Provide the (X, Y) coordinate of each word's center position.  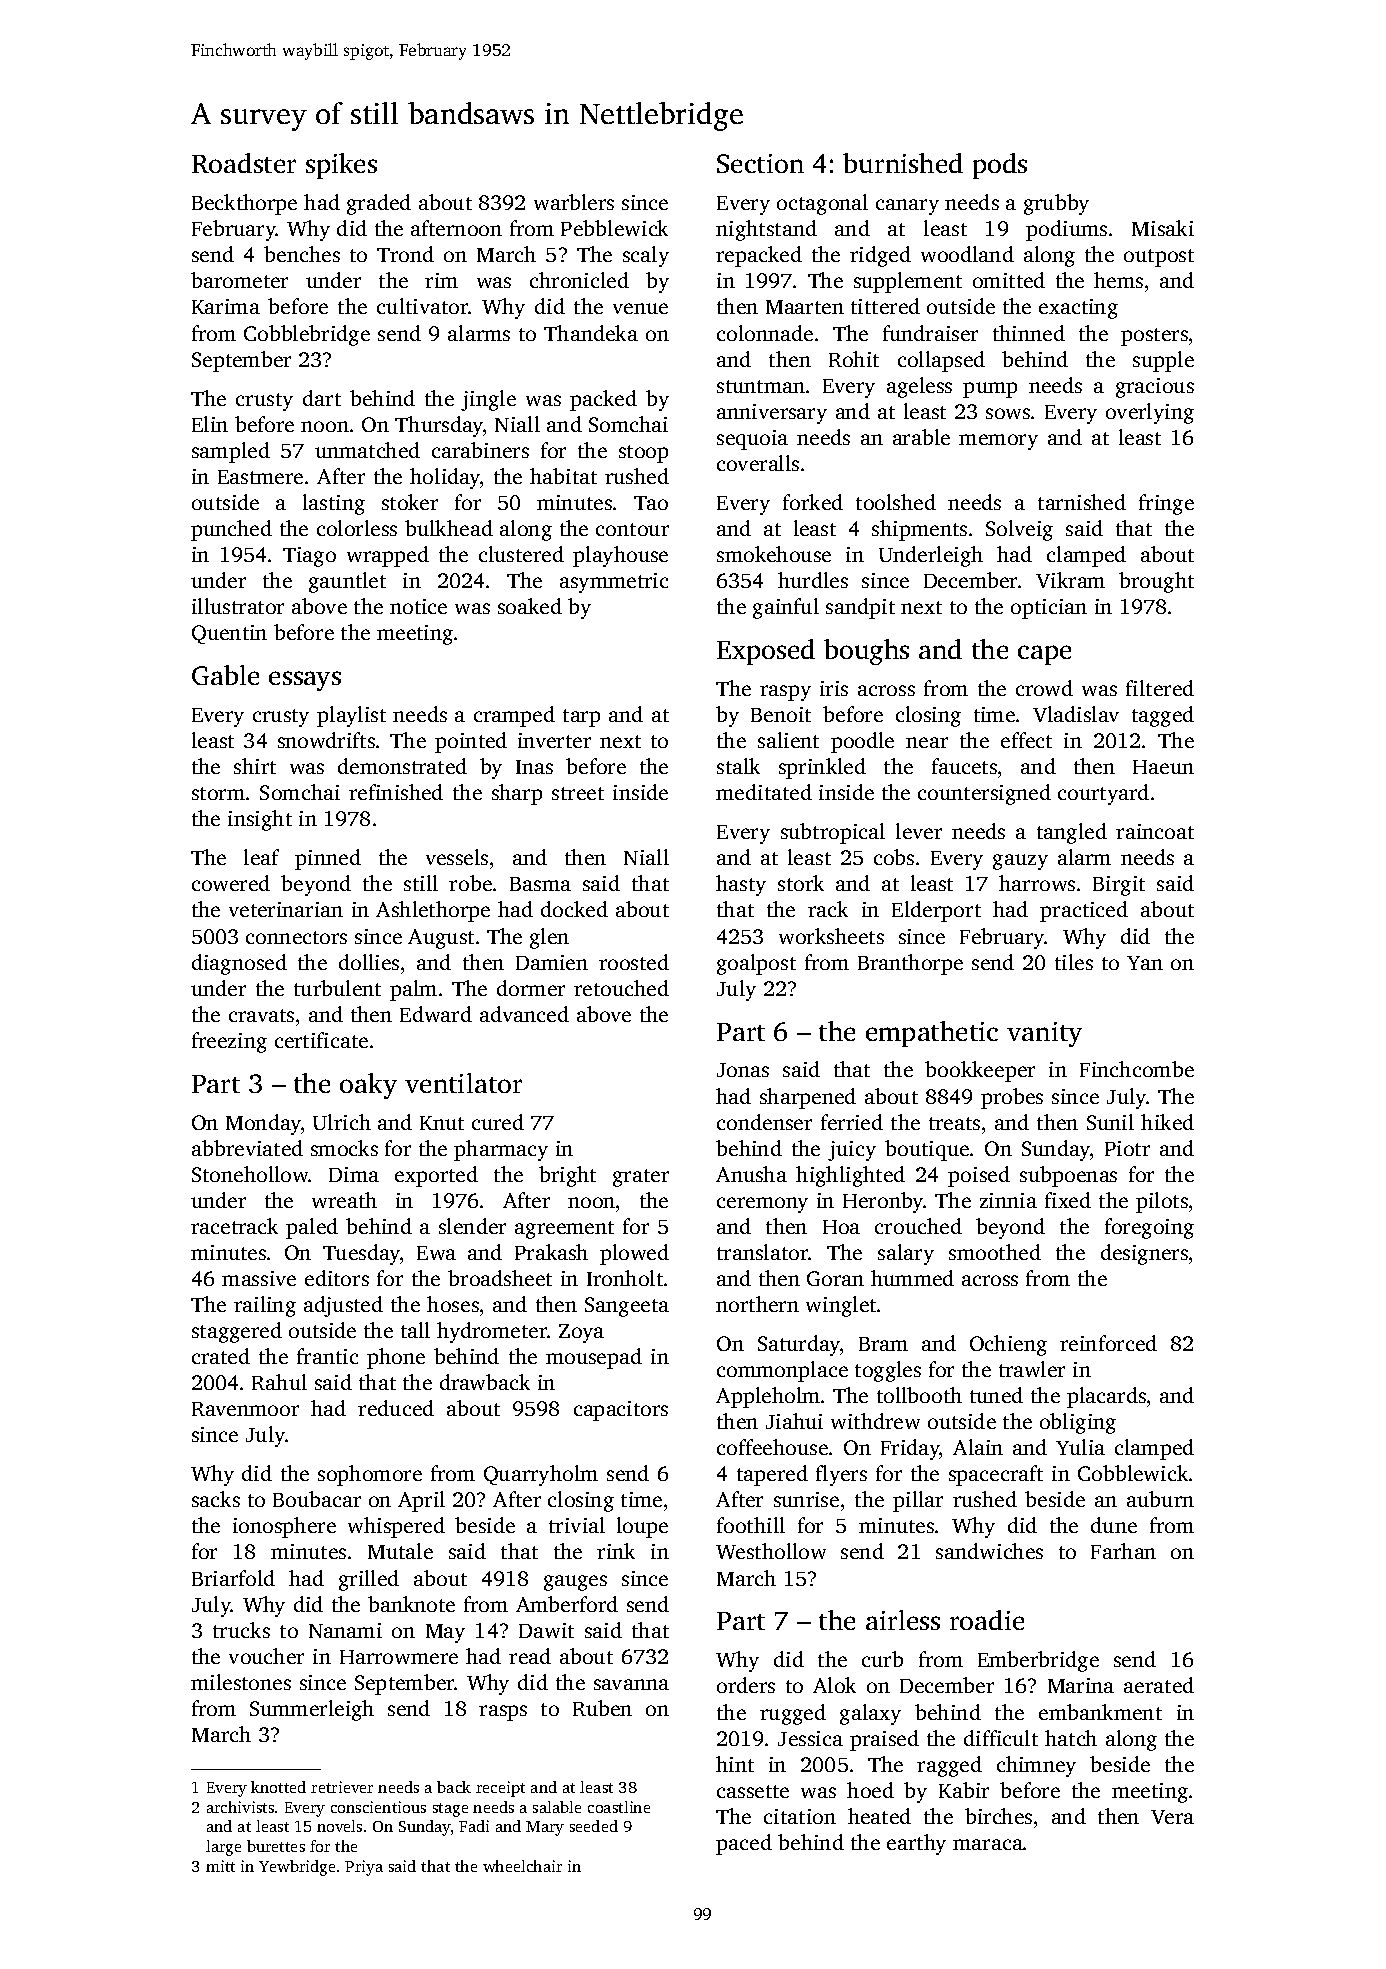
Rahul (279, 1382)
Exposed (766, 652)
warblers (574, 202)
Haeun (1163, 767)
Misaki (1163, 228)
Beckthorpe (244, 204)
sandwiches (989, 1551)
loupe (642, 1527)
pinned (328, 859)
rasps (503, 1713)
